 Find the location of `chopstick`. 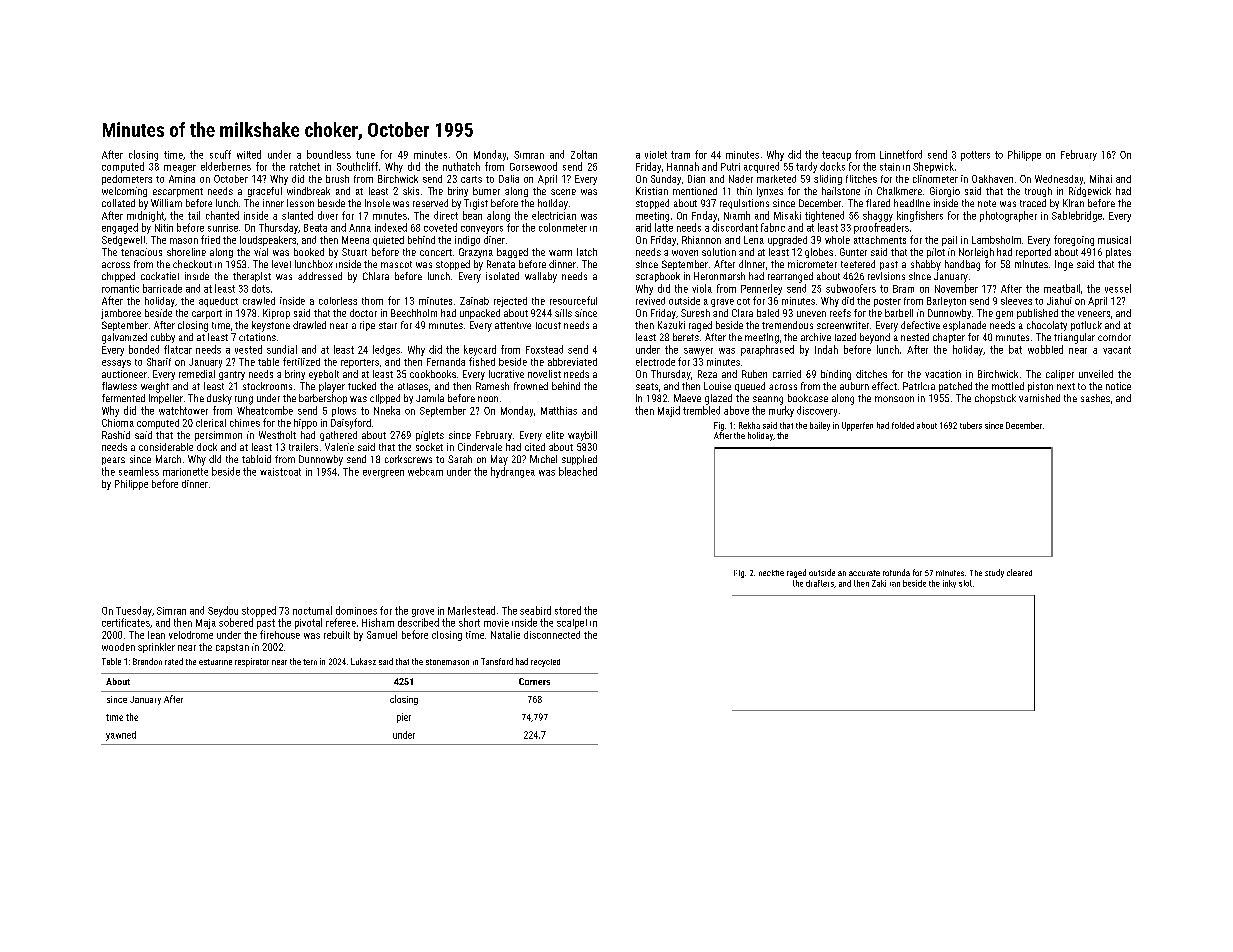

chopstick is located at coordinates (995, 399).
